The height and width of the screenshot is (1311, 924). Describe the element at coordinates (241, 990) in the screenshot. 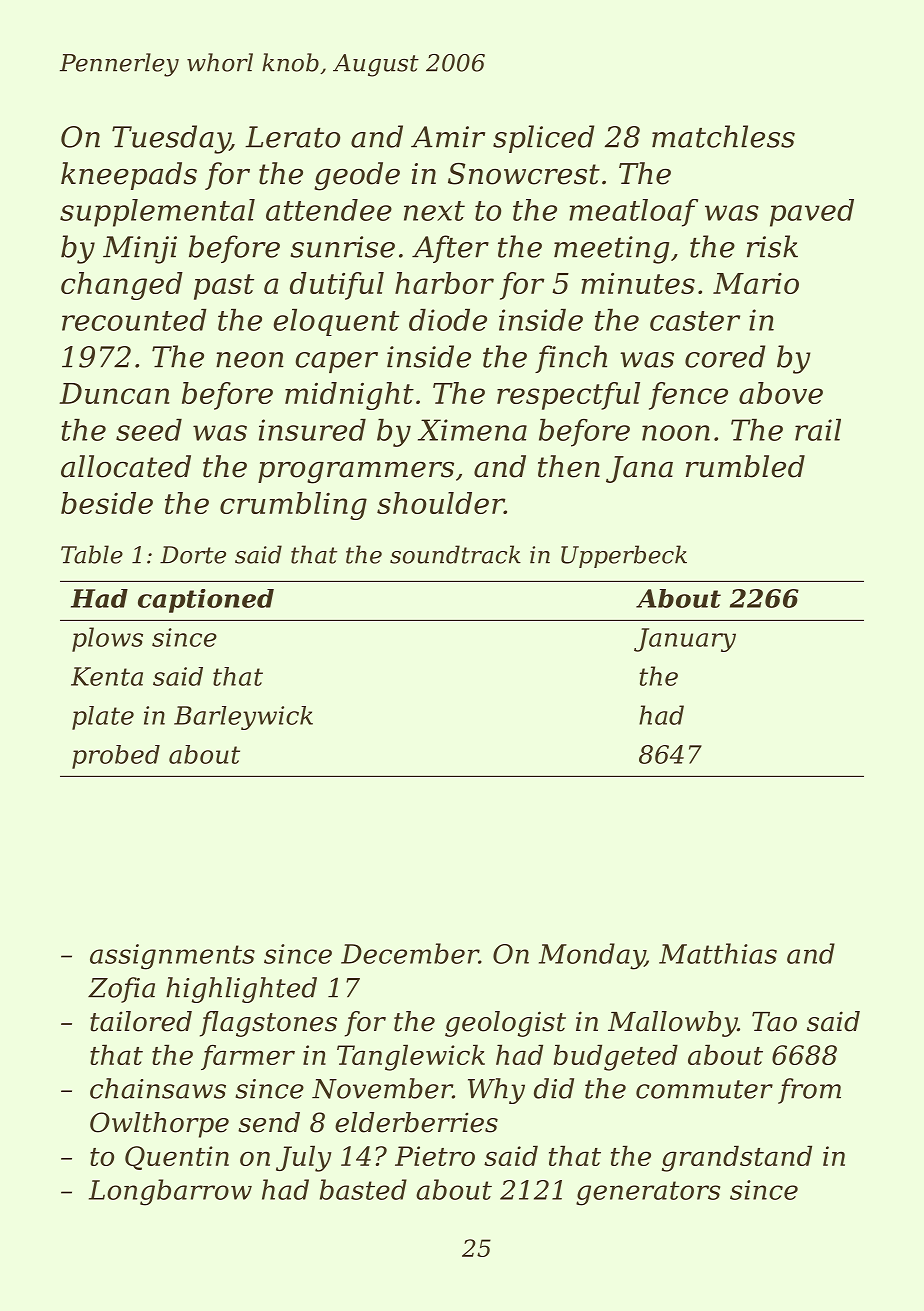

I see `highlighted` at that location.
